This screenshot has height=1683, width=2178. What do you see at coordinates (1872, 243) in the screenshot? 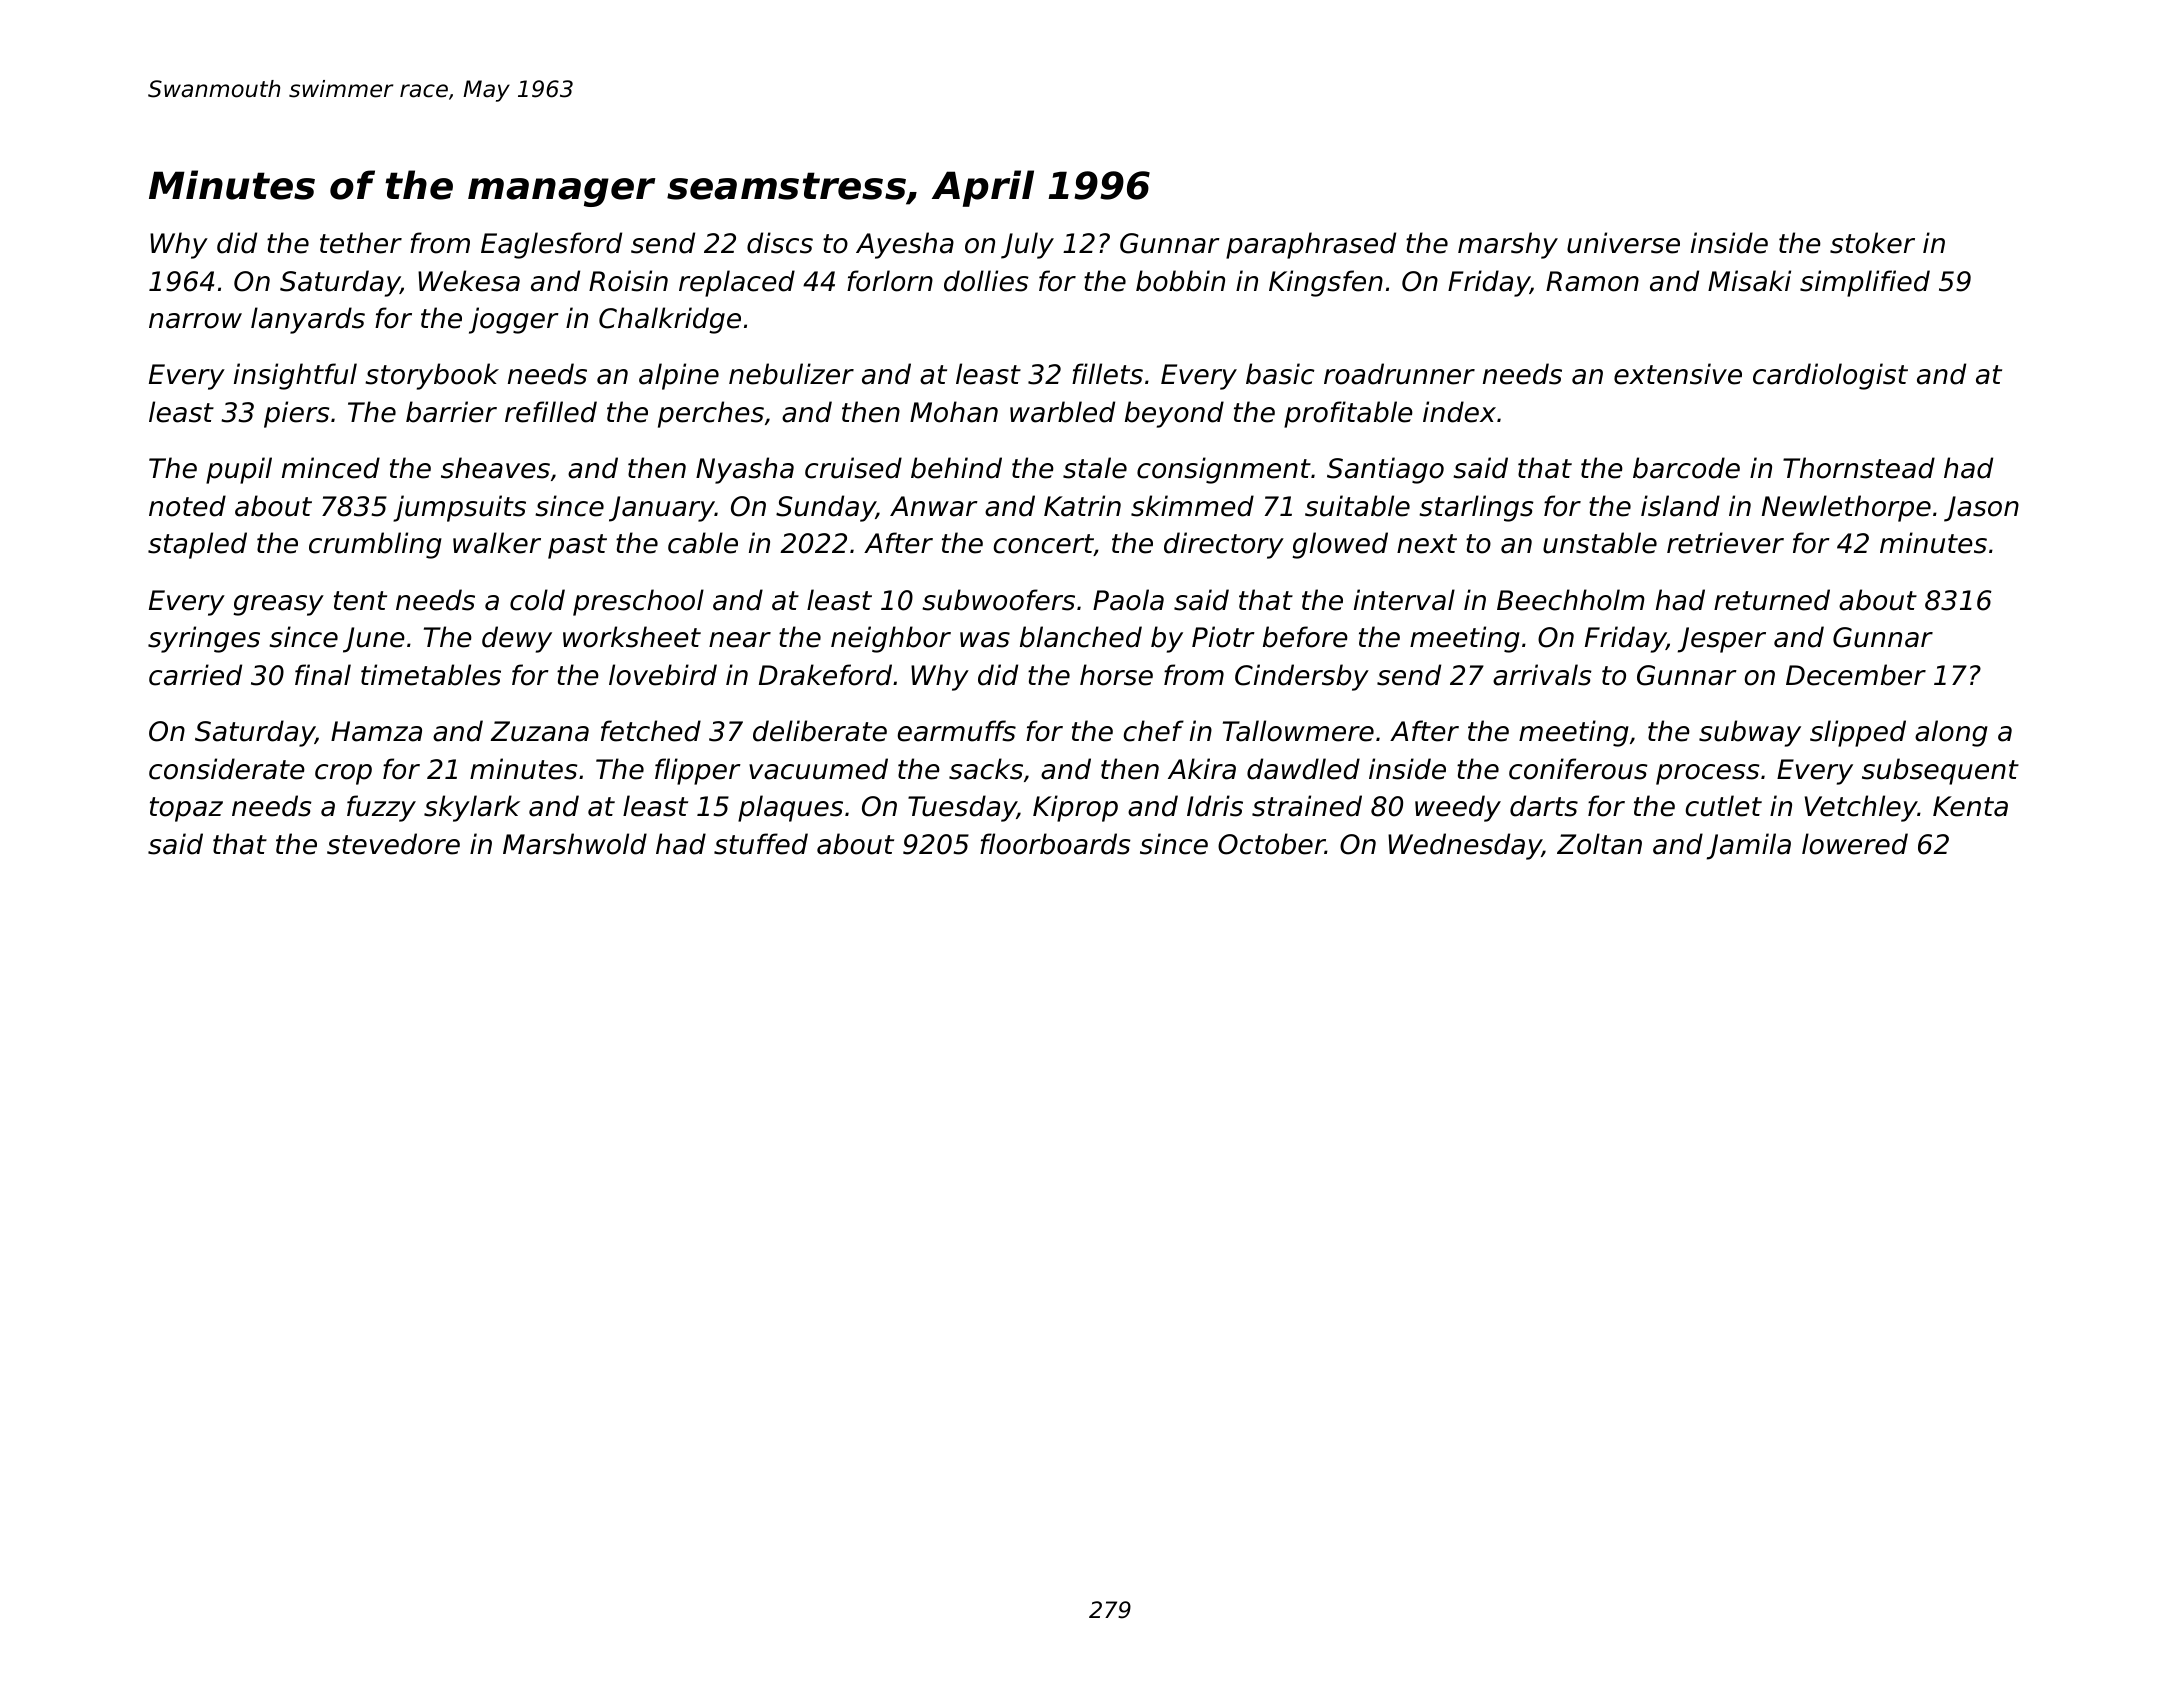
I see `stoker` at bounding box center [1872, 243].
